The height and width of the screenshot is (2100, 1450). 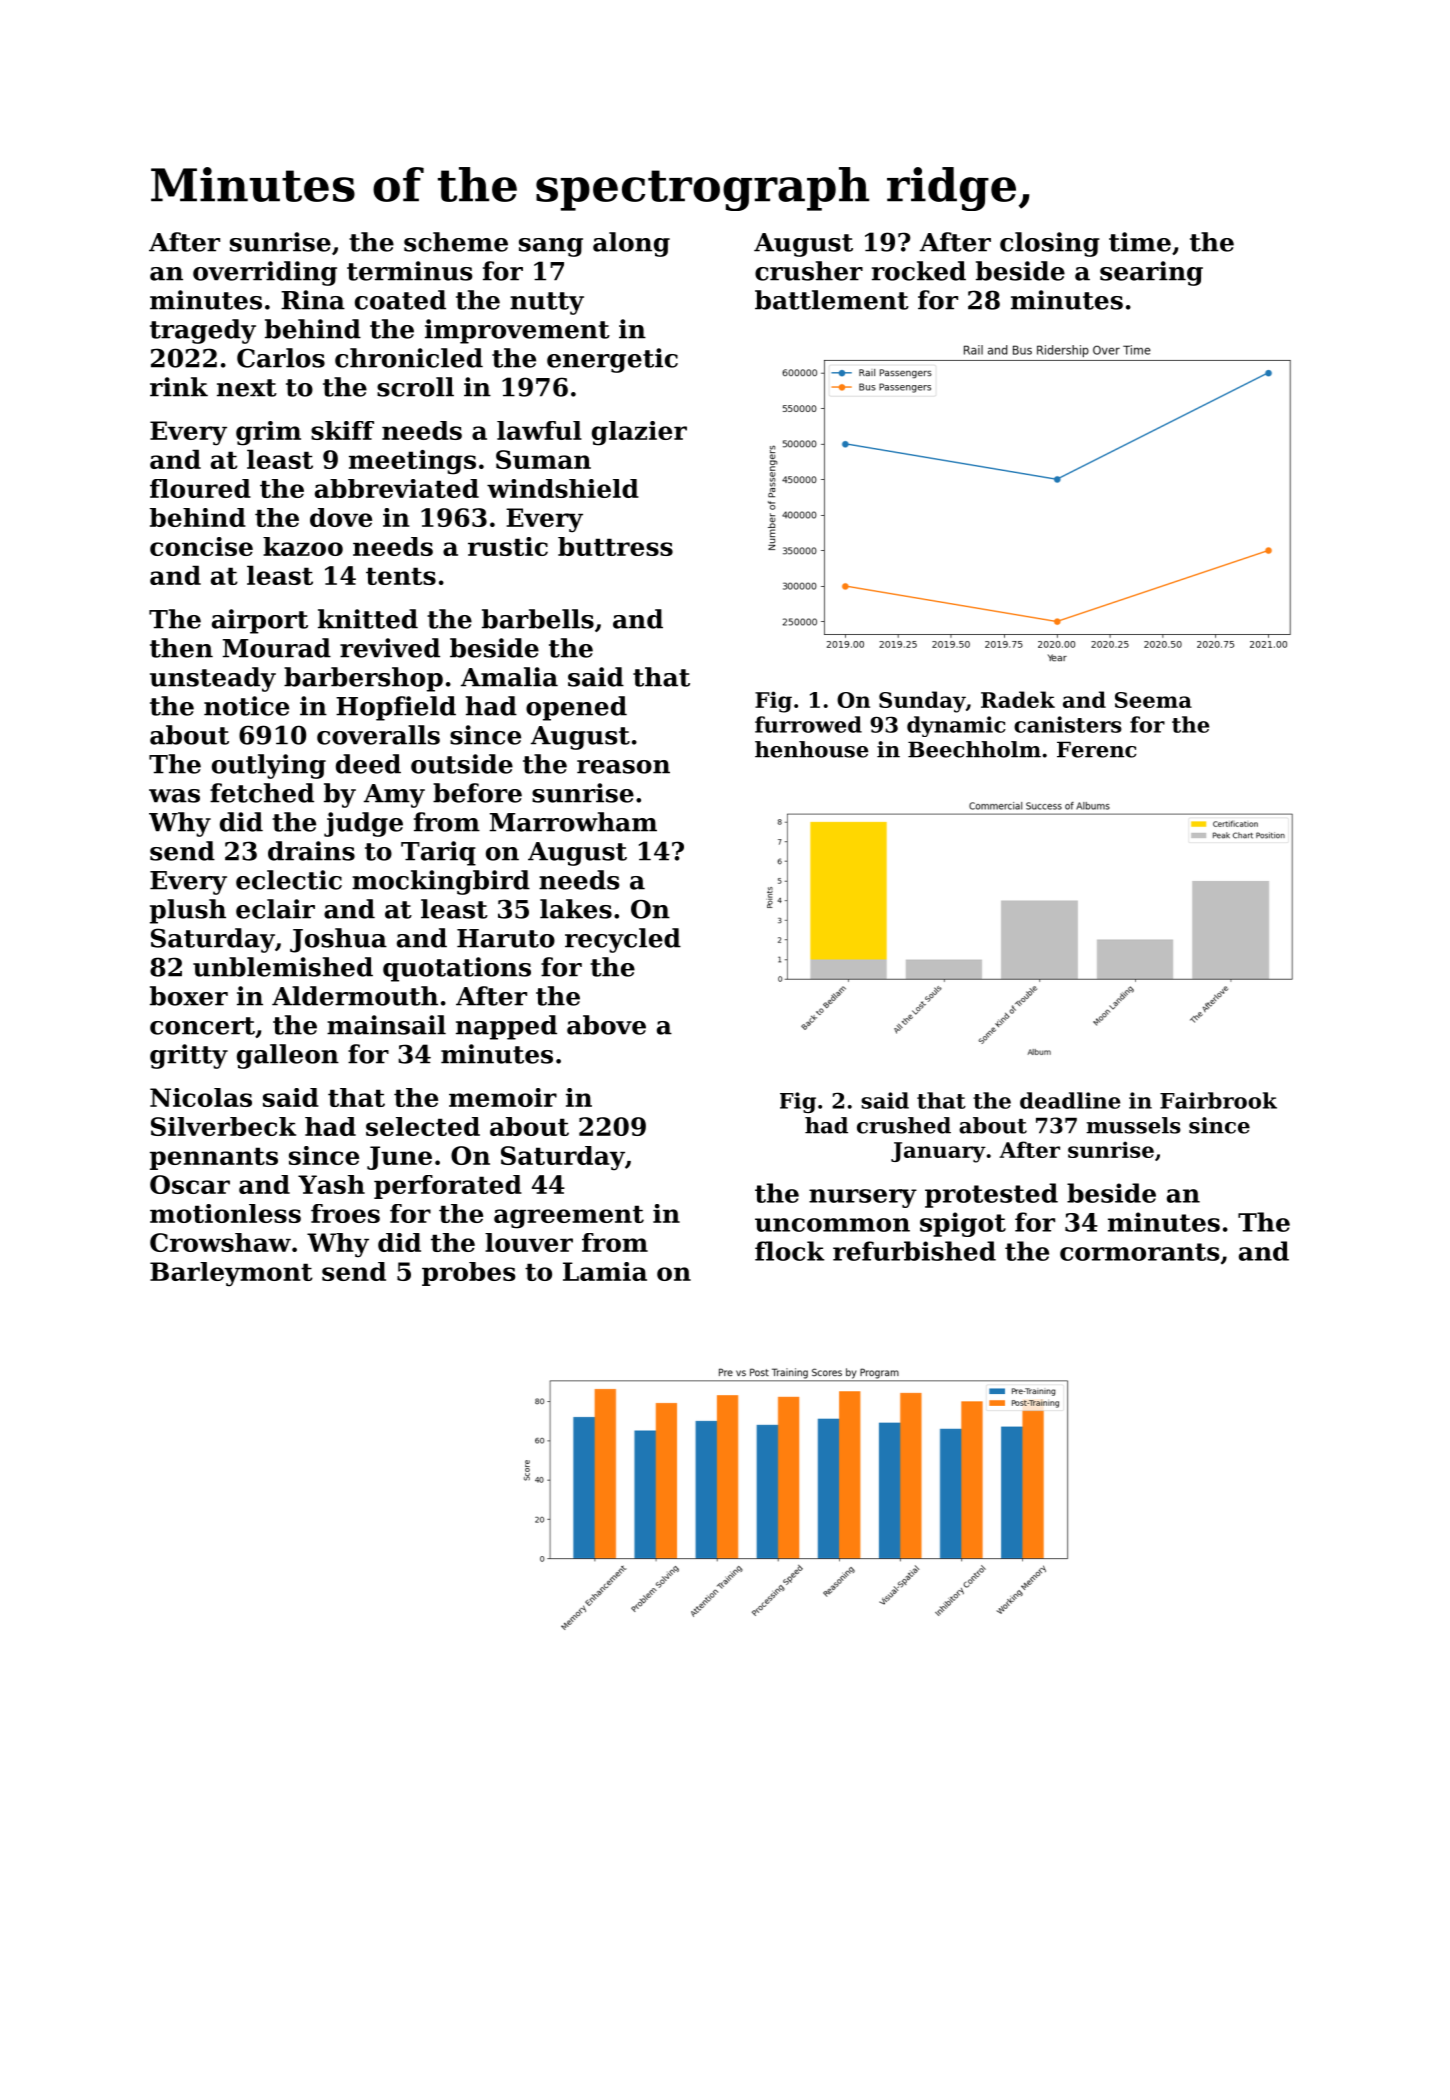 What do you see at coordinates (1151, 273) in the screenshot?
I see `searing` at bounding box center [1151, 273].
